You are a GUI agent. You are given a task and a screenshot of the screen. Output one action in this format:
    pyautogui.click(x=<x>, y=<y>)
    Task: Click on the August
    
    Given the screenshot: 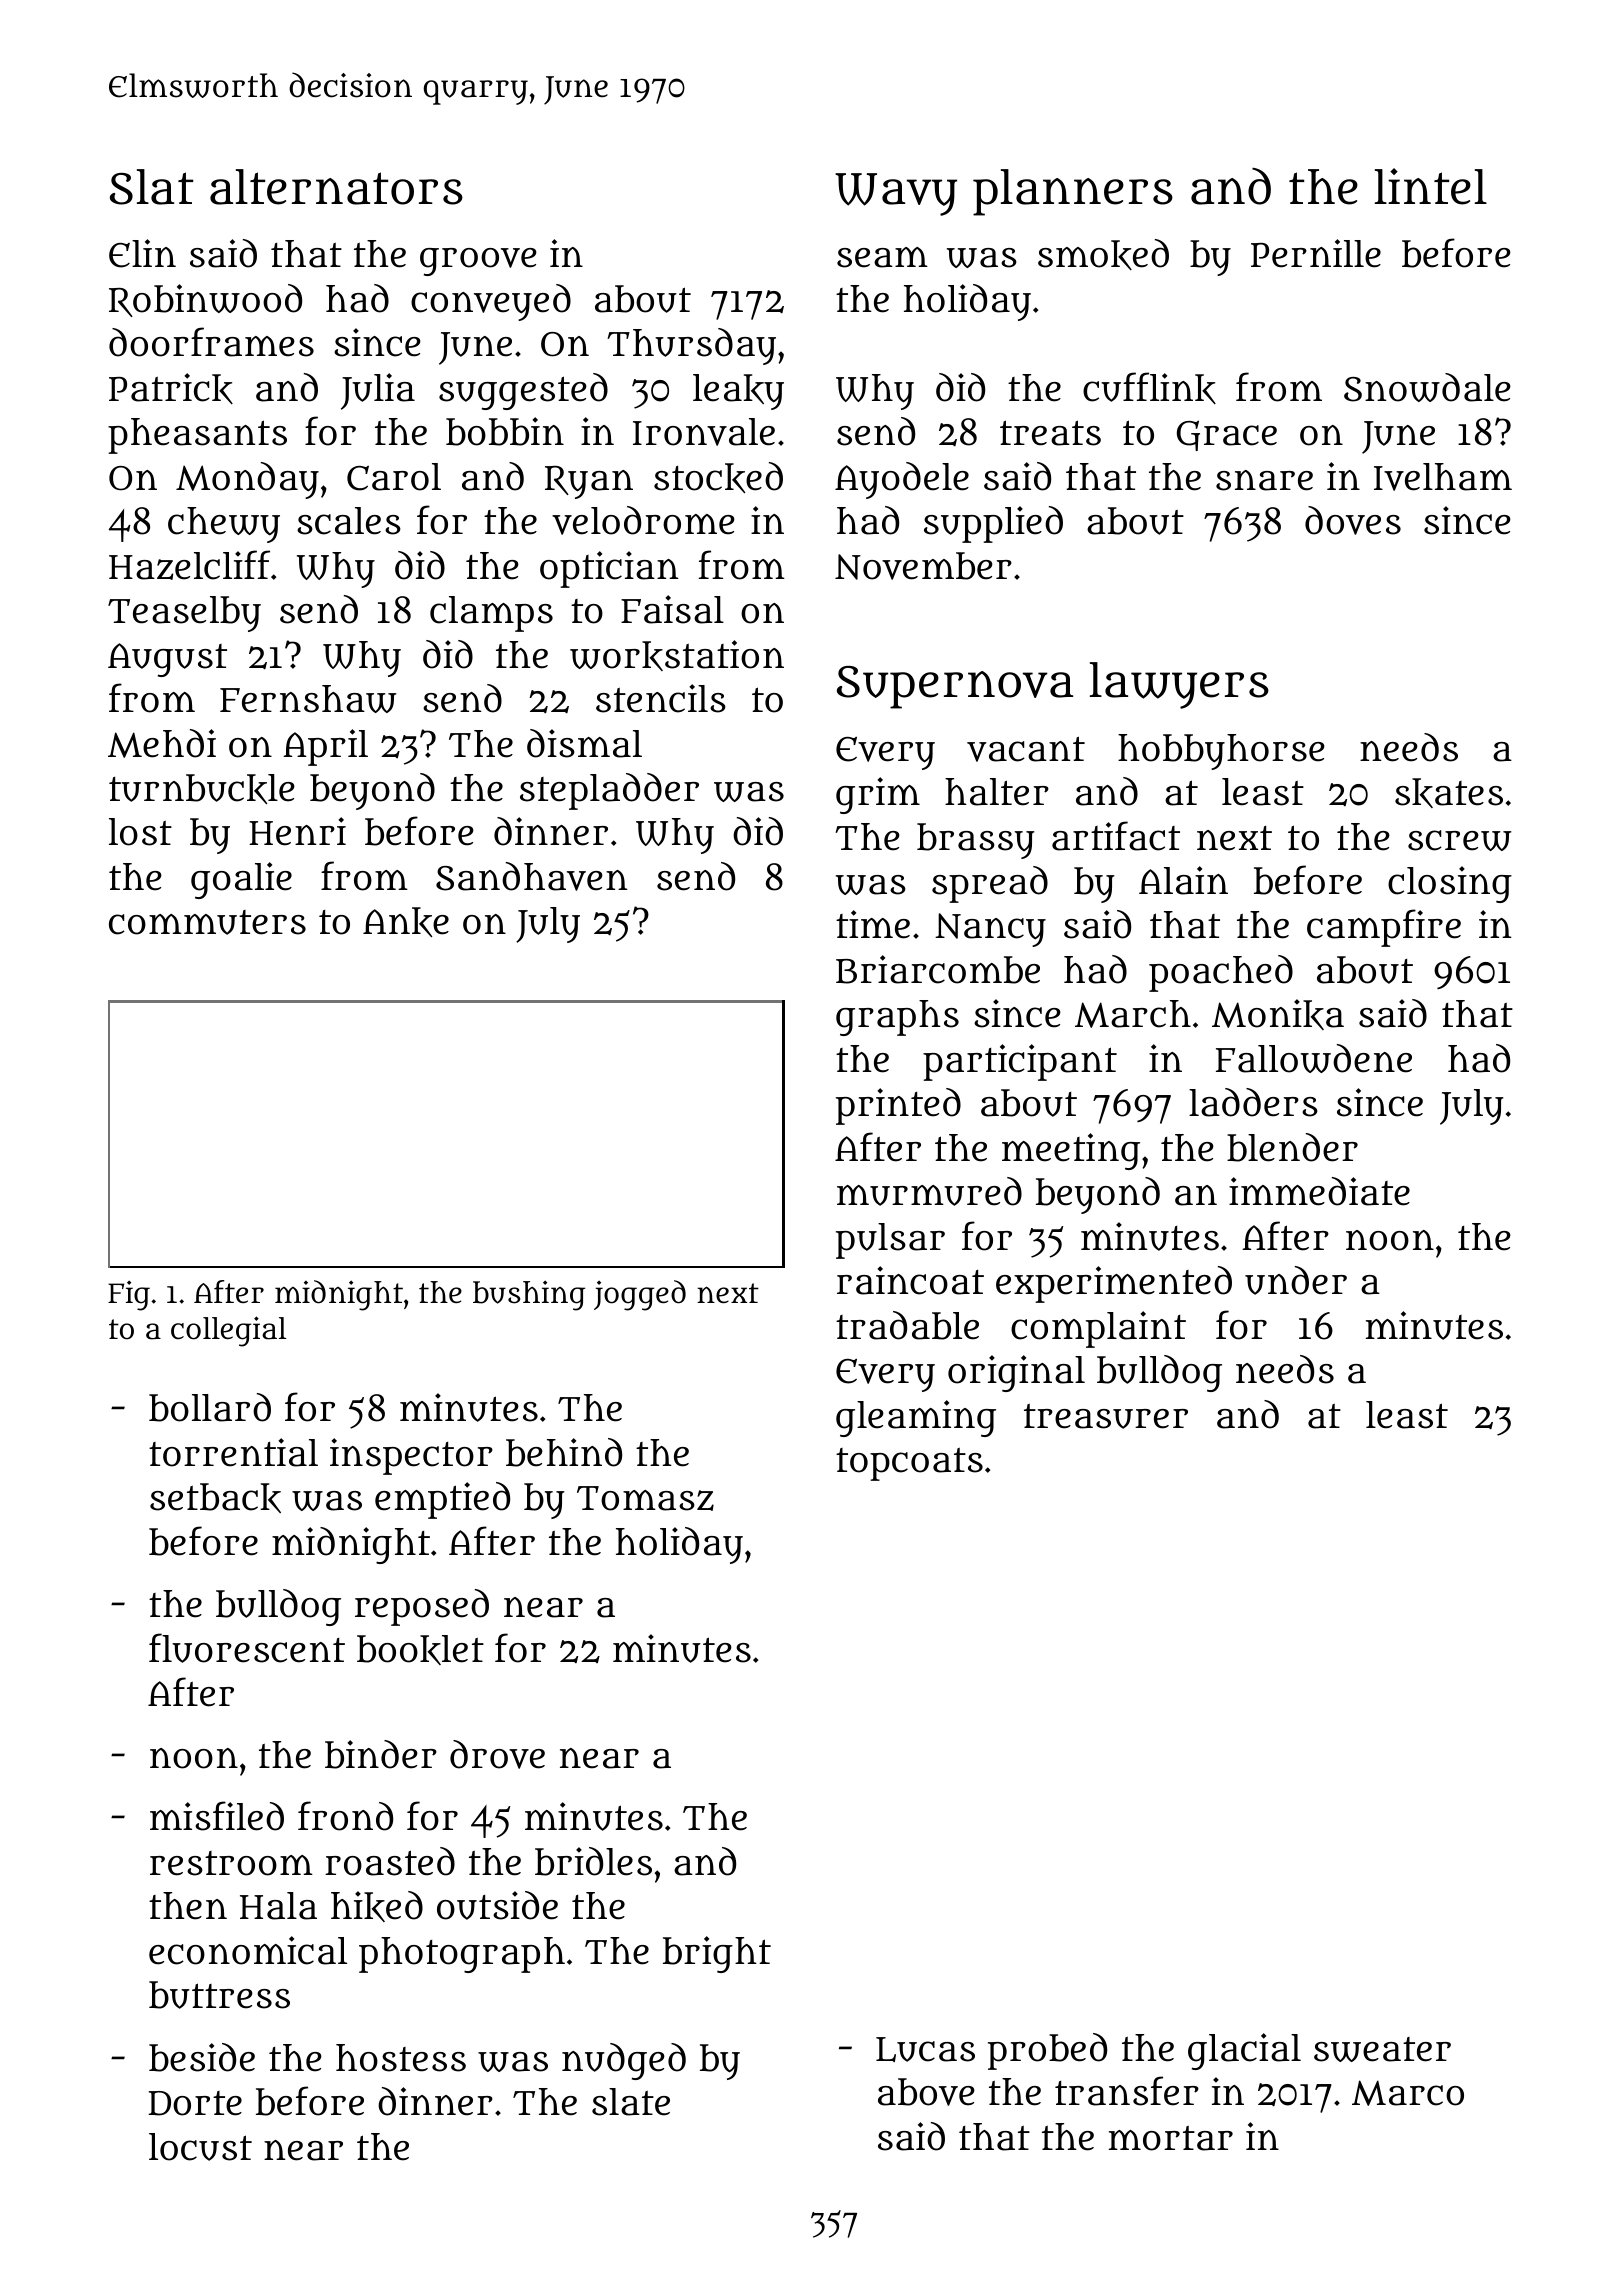 What is the action you would take?
    pyautogui.click(x=167, y=660)
